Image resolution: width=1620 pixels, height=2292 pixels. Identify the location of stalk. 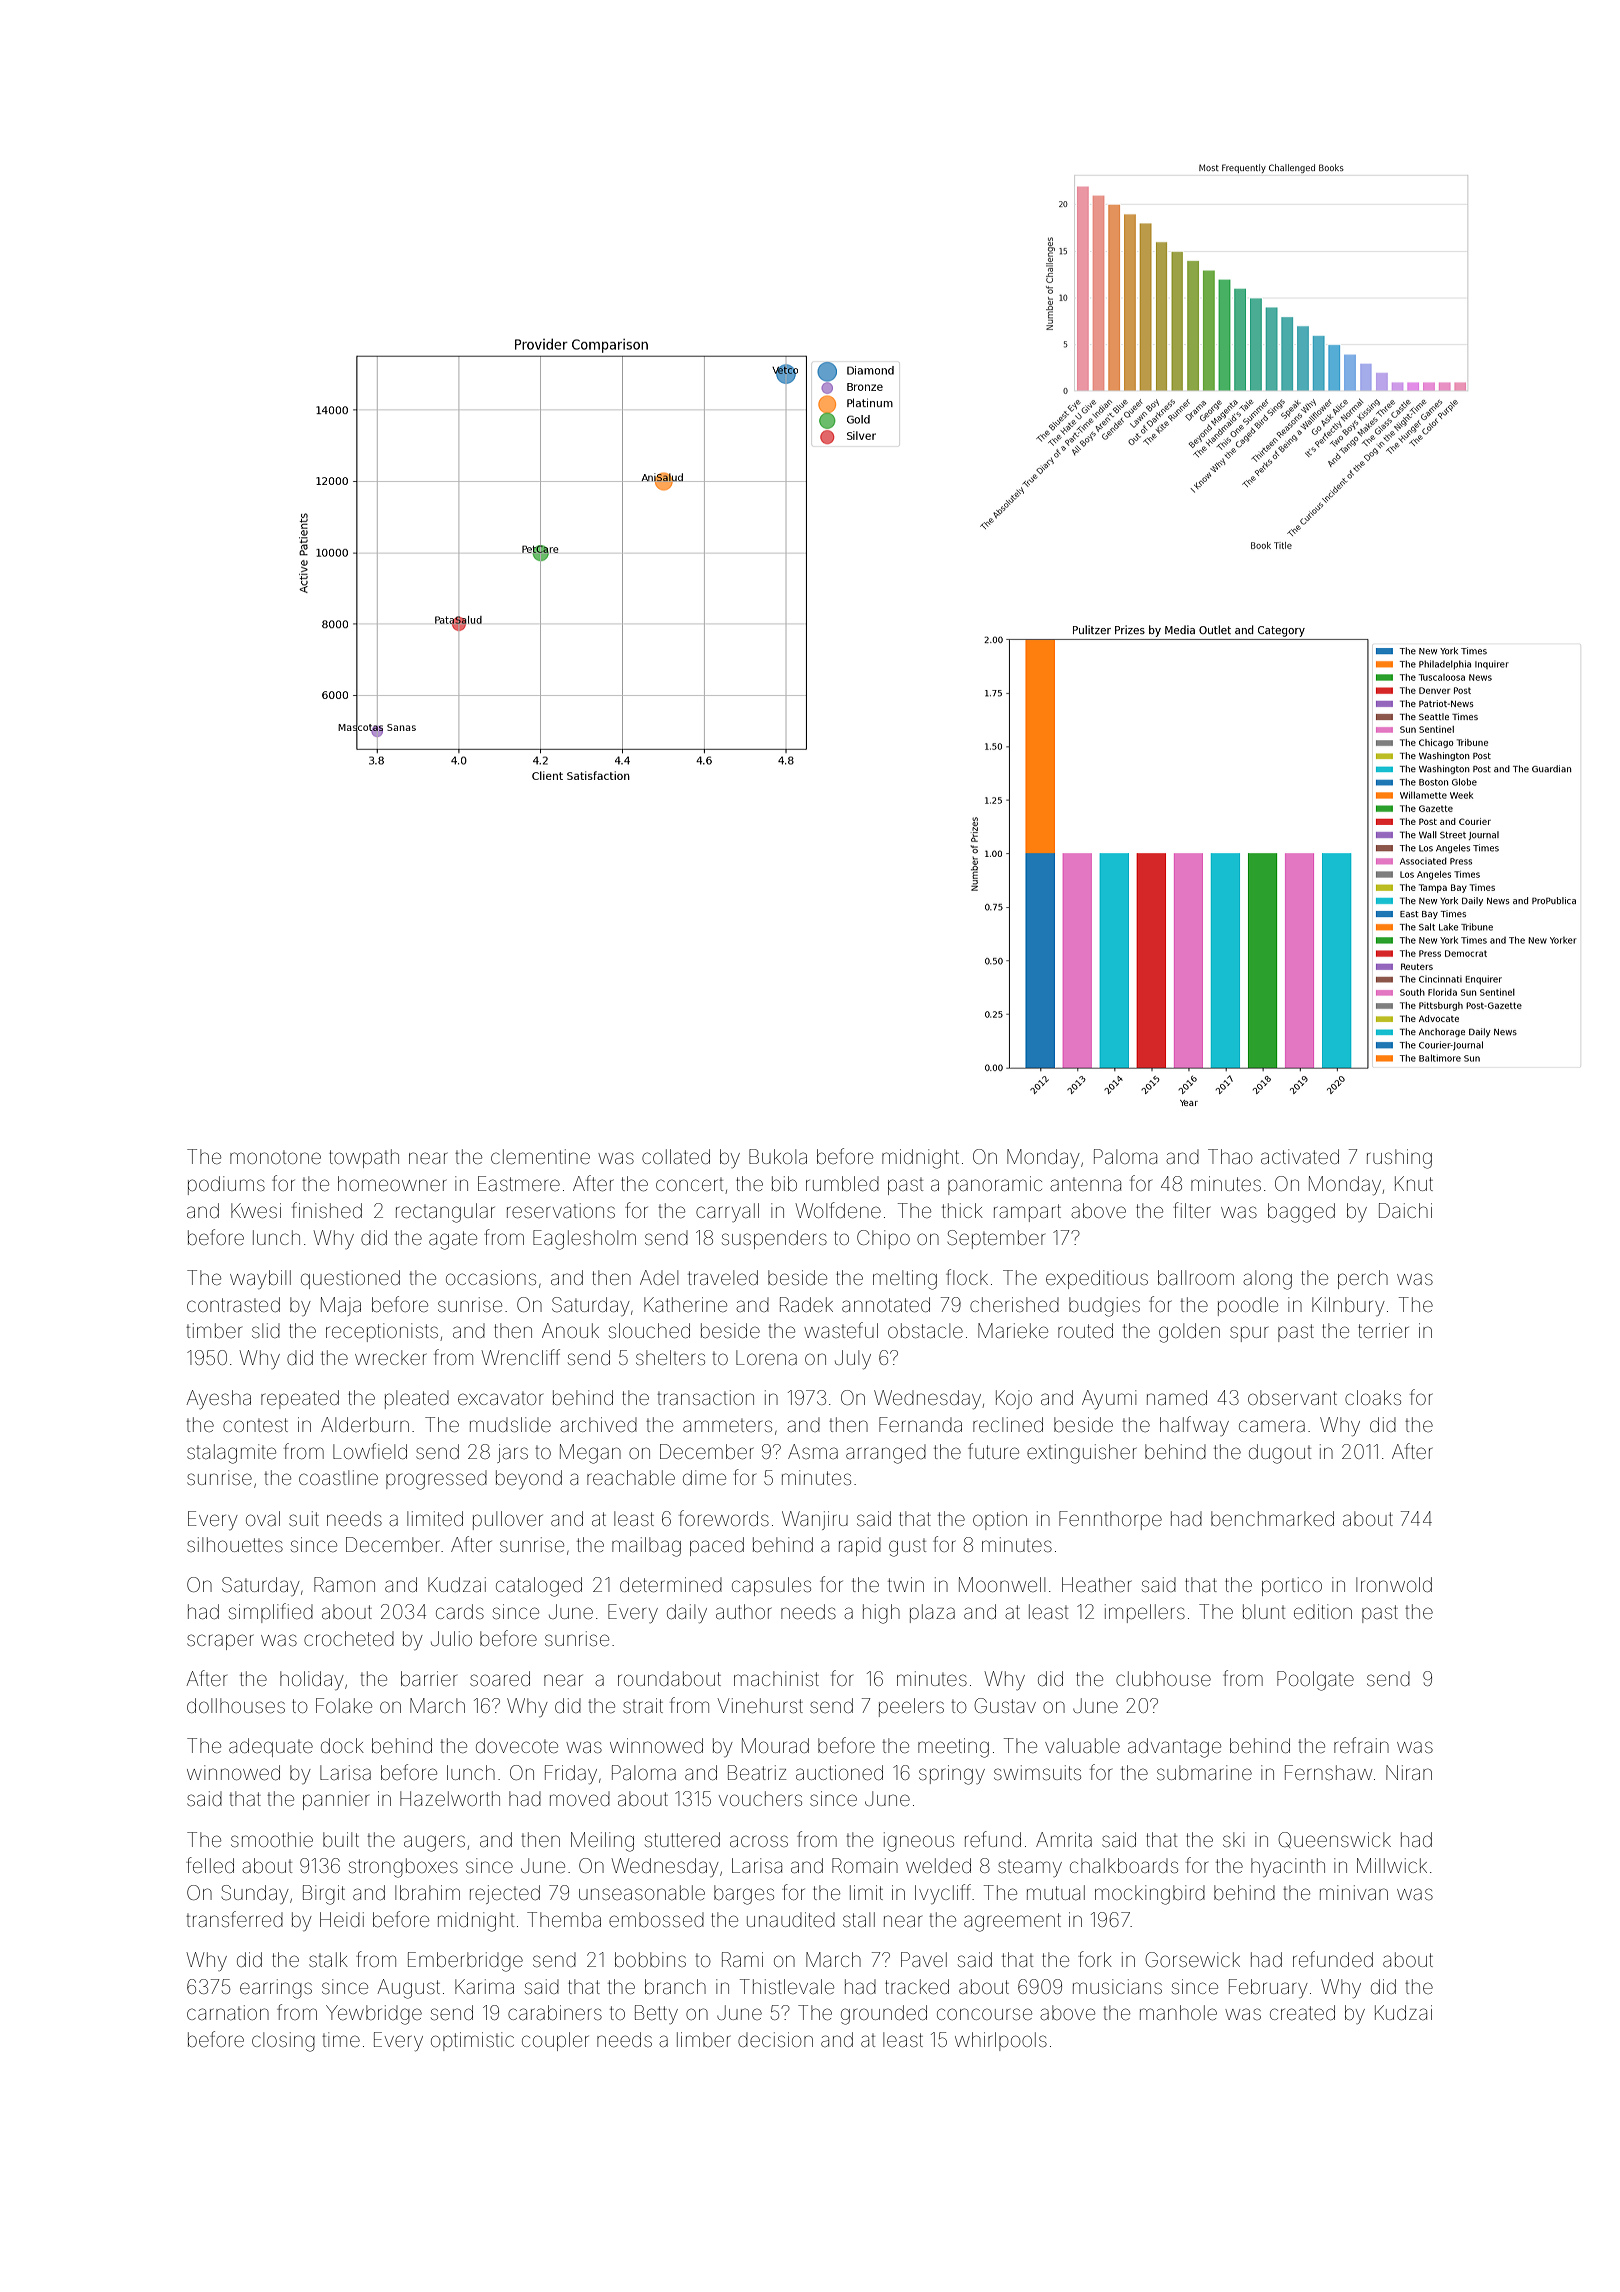
(328, 1959).
